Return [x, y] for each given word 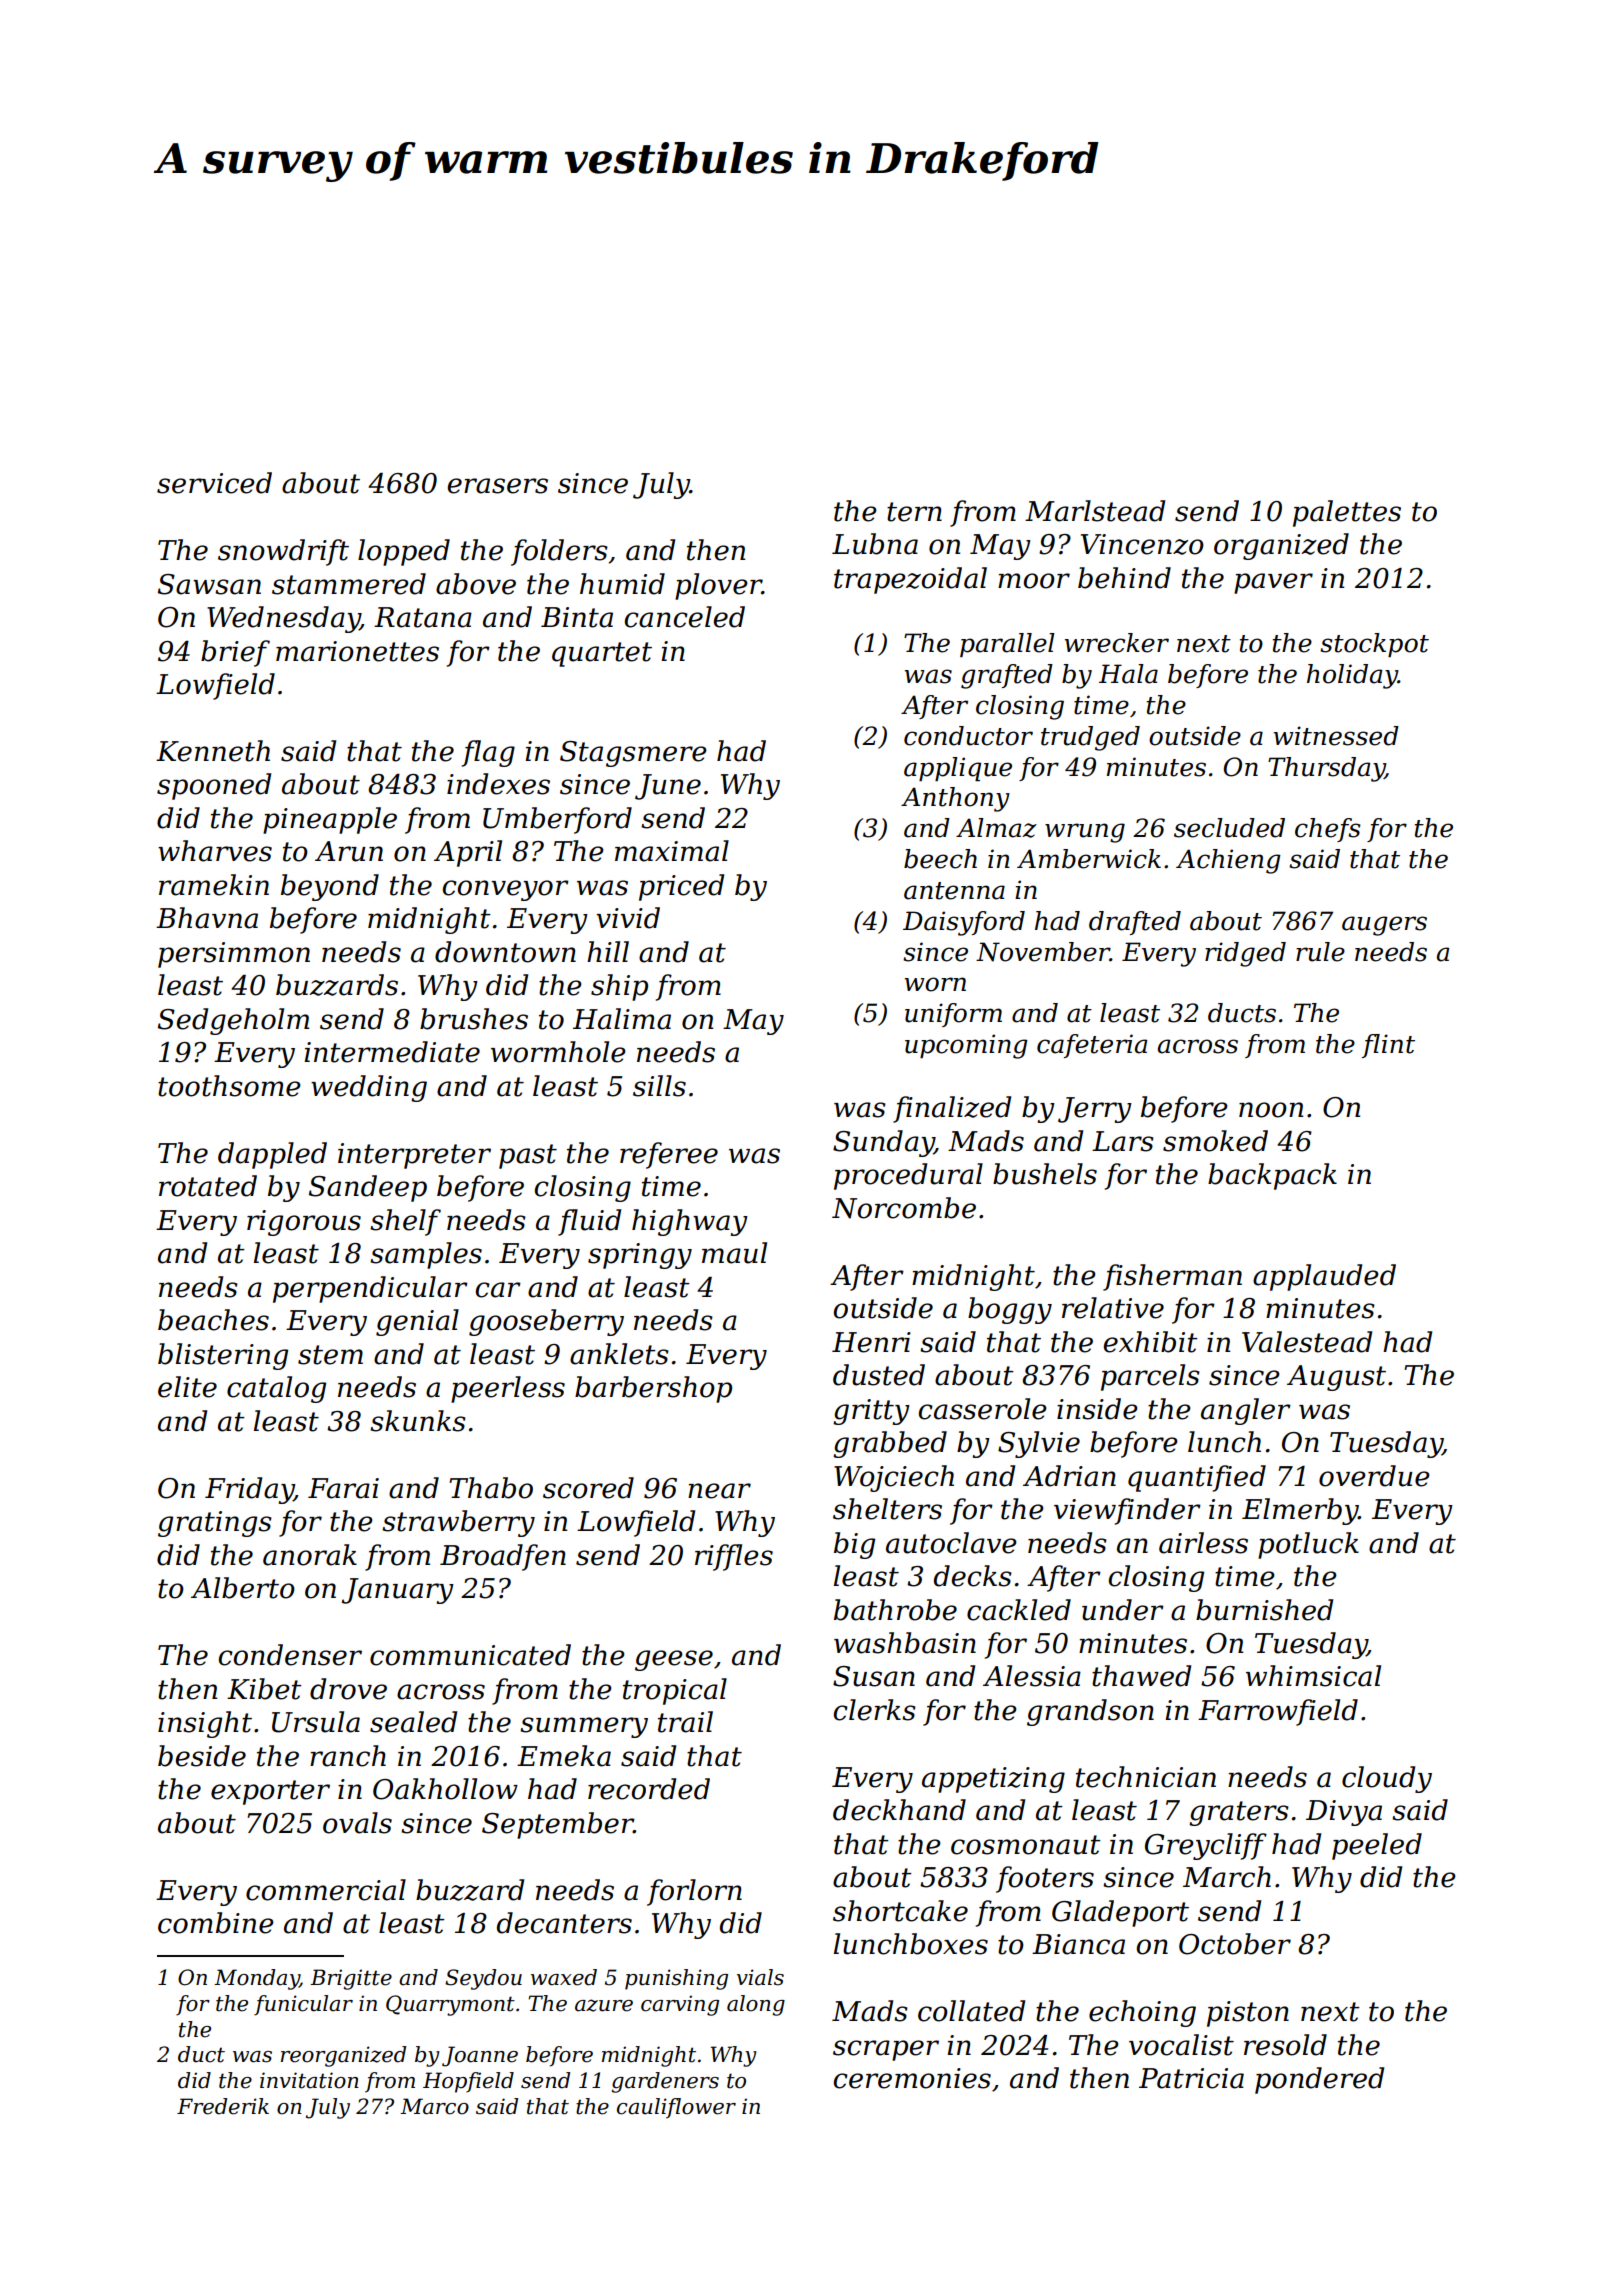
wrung [1085, 833]
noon [1271, 1110]
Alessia [1032, 1676]
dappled [272, 1155]
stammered [349, 584]
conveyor [506, 890]
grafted [1007, 676]
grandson [1090, 1712]
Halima [622, 1019]
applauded [1324, 1277]
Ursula [316, 1722]
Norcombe [904, 1208]
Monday [256, 1979]
